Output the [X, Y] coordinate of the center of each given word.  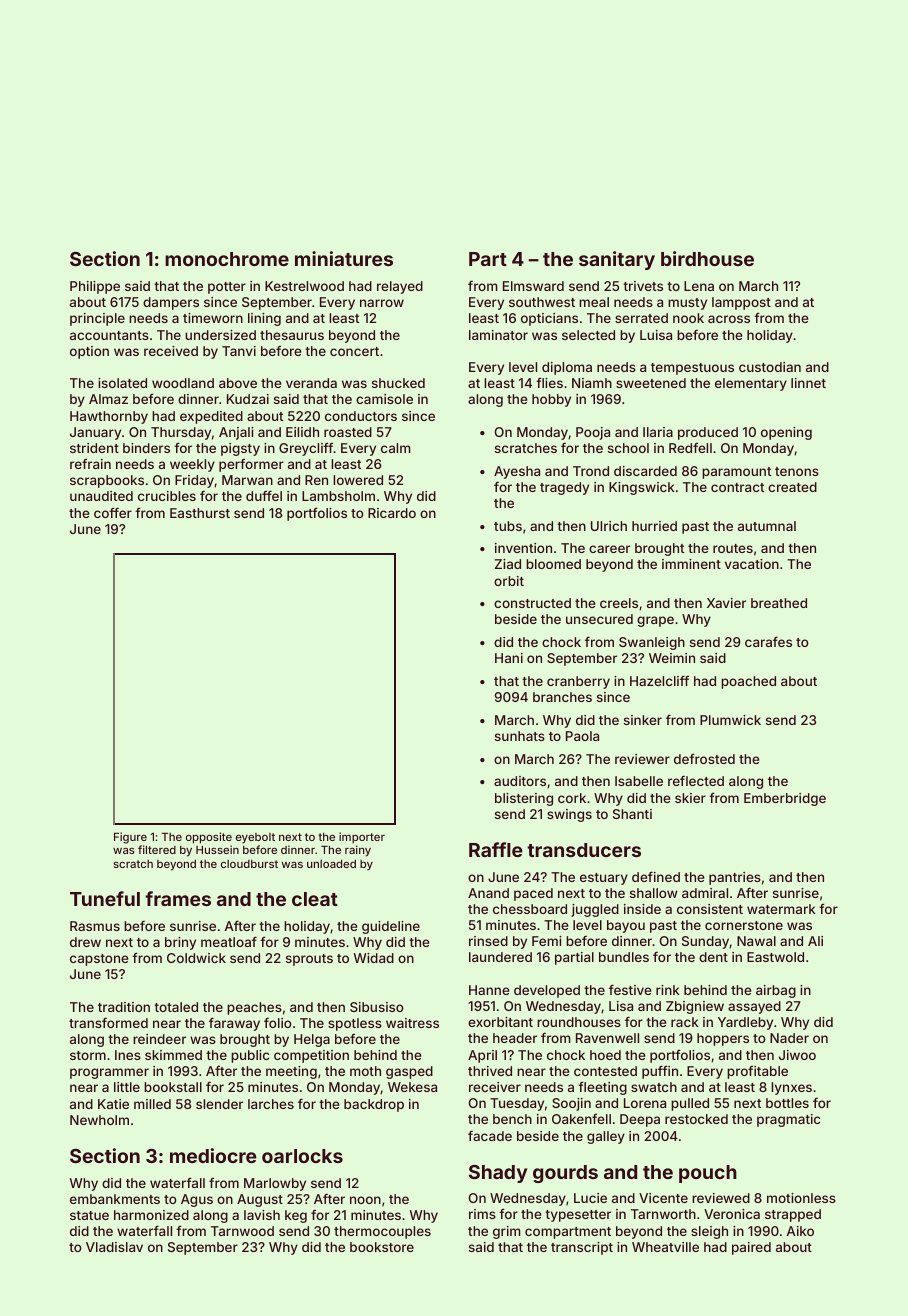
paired [751, 1248]
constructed [532, 603]
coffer [113, 512]
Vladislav [114, 1247]
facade [490, 1135]
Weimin [672, 658]
